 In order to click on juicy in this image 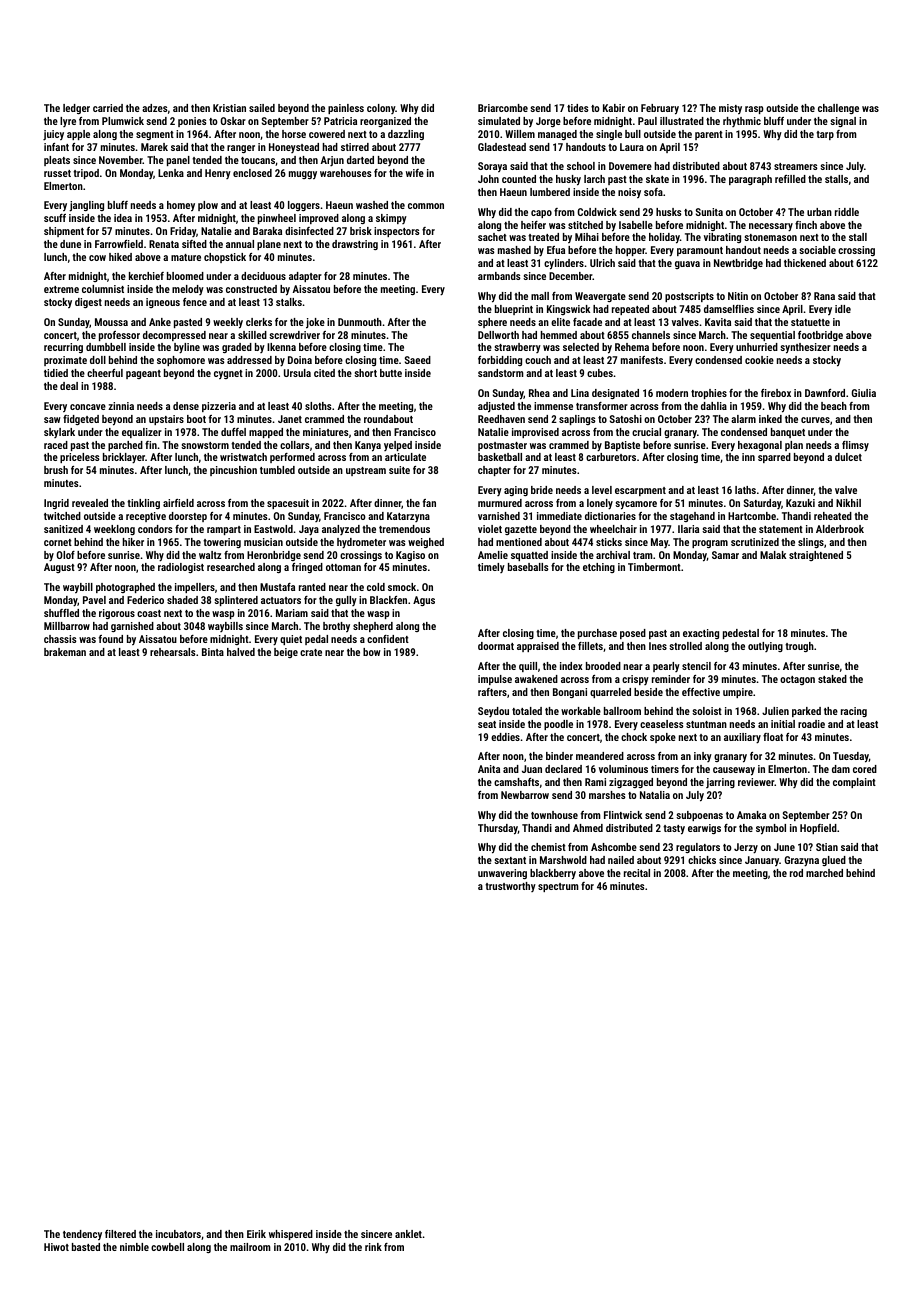, I will do `click(53, 135)`.
